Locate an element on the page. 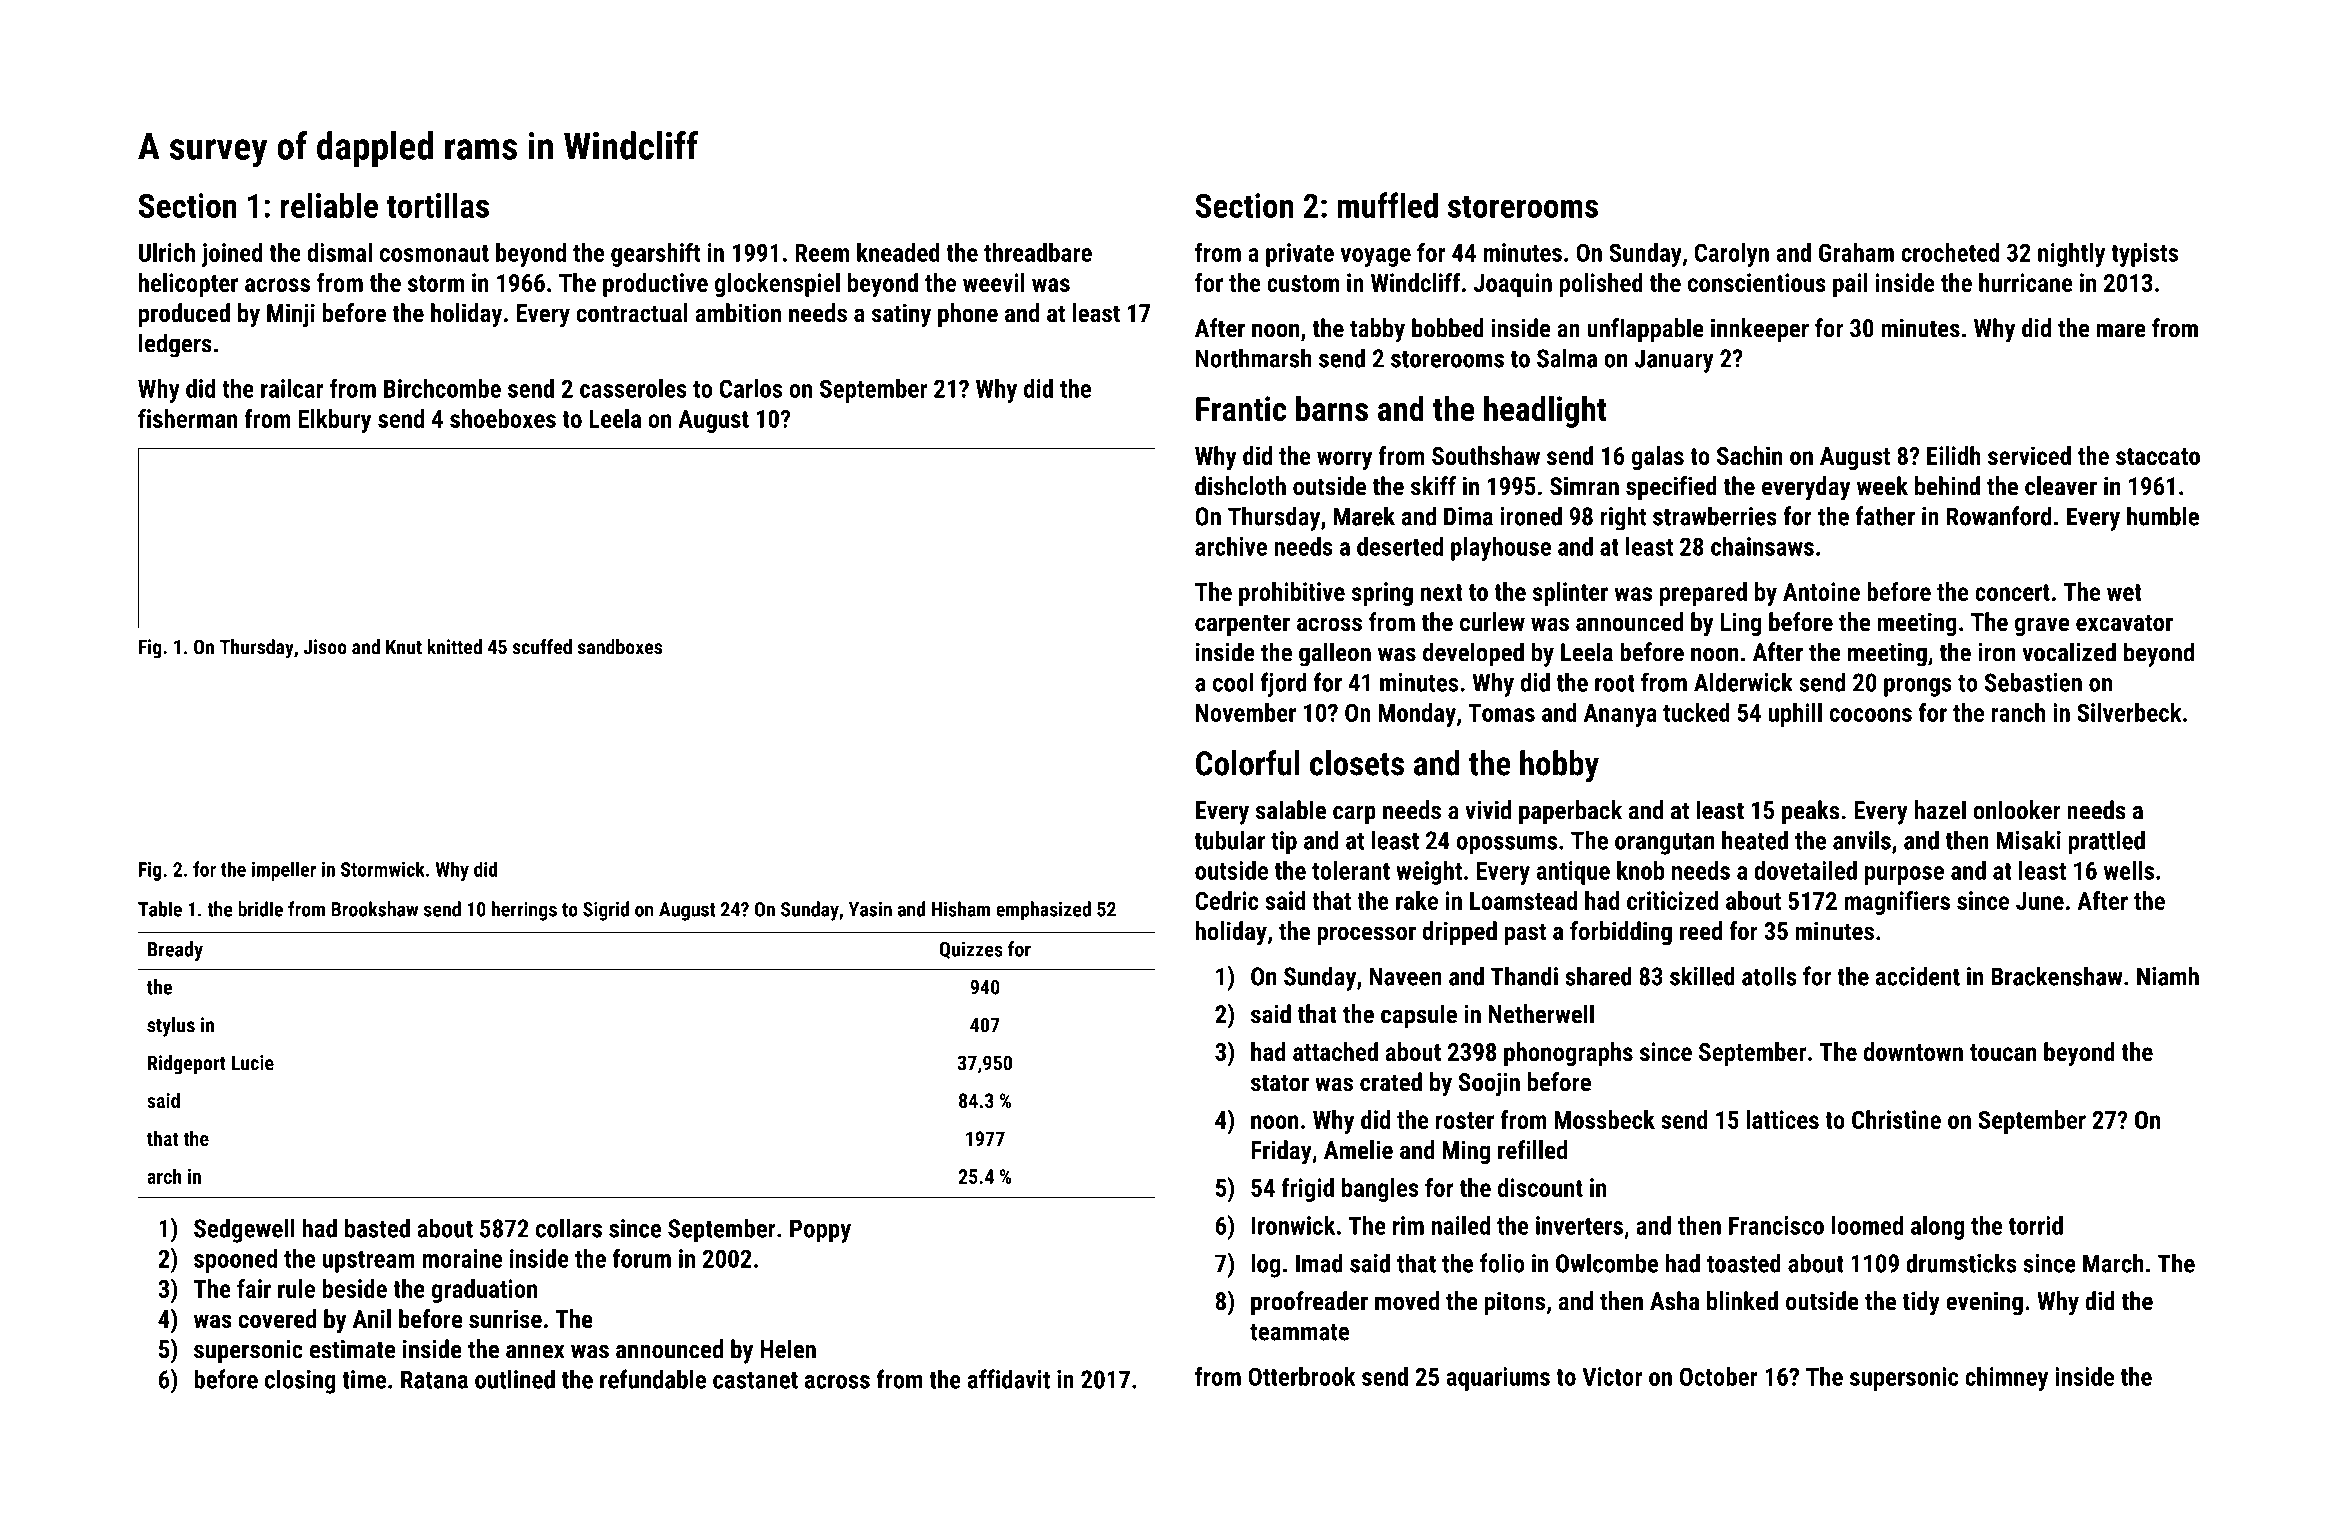 The height and width of the page is (1521, 2350). nightly is located at coordinates (2071, 255).
